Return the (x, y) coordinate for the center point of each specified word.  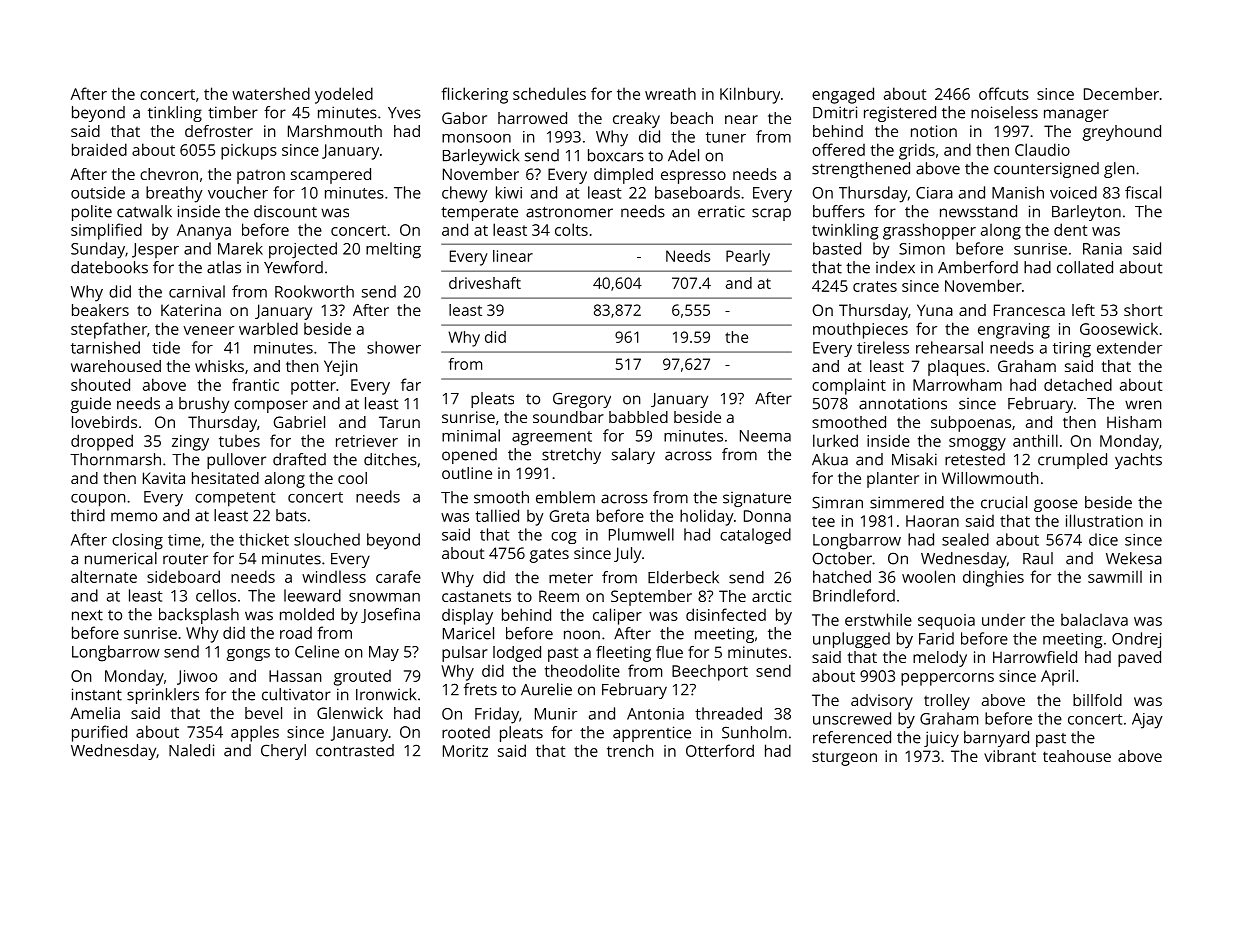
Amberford (978, 267)
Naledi (191, 750)
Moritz (465, 751)
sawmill (1115, 577)
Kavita (164, 478)
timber (233, 112)
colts (571, 229)
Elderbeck (683, 577)
